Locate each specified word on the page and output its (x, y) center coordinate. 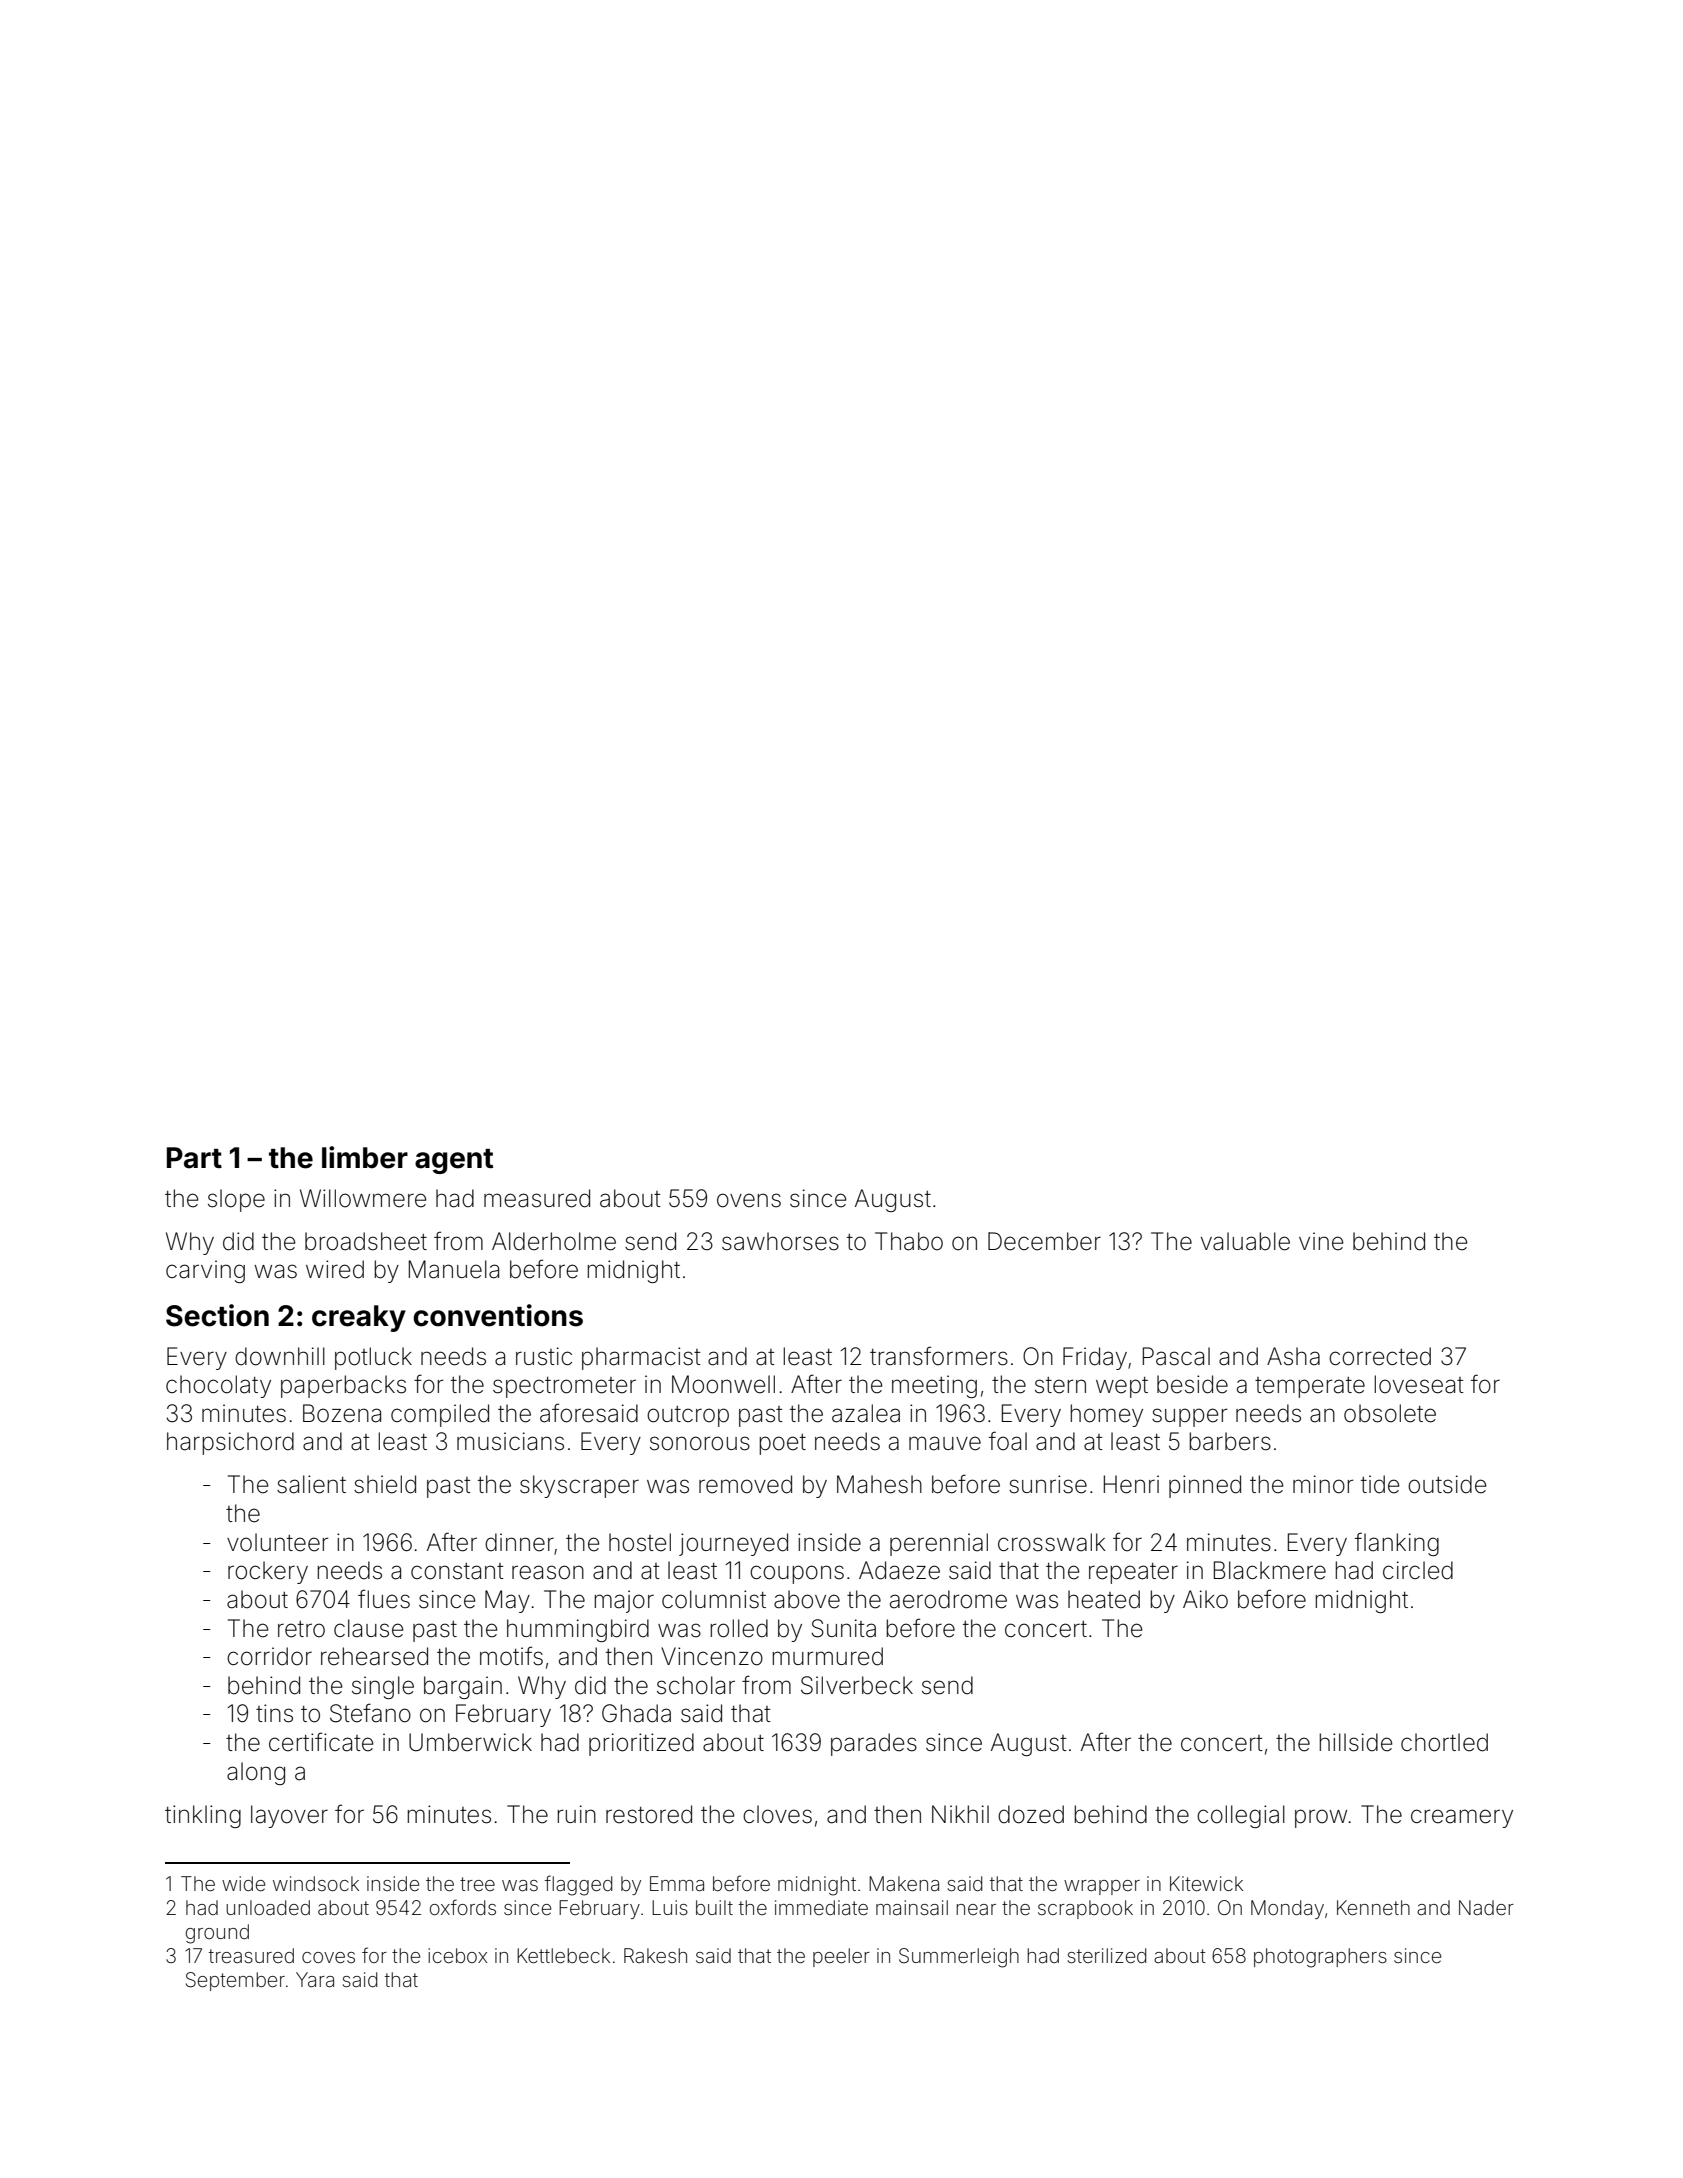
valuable (1245, 1241)
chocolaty (218, 1386)
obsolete (1390, 1413)
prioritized (641, 1744)
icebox (457, 1955)
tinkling (203, 1816)
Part (194, 1158)
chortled (1444, 1742)
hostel (640, 1542)
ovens (749, 1200)
